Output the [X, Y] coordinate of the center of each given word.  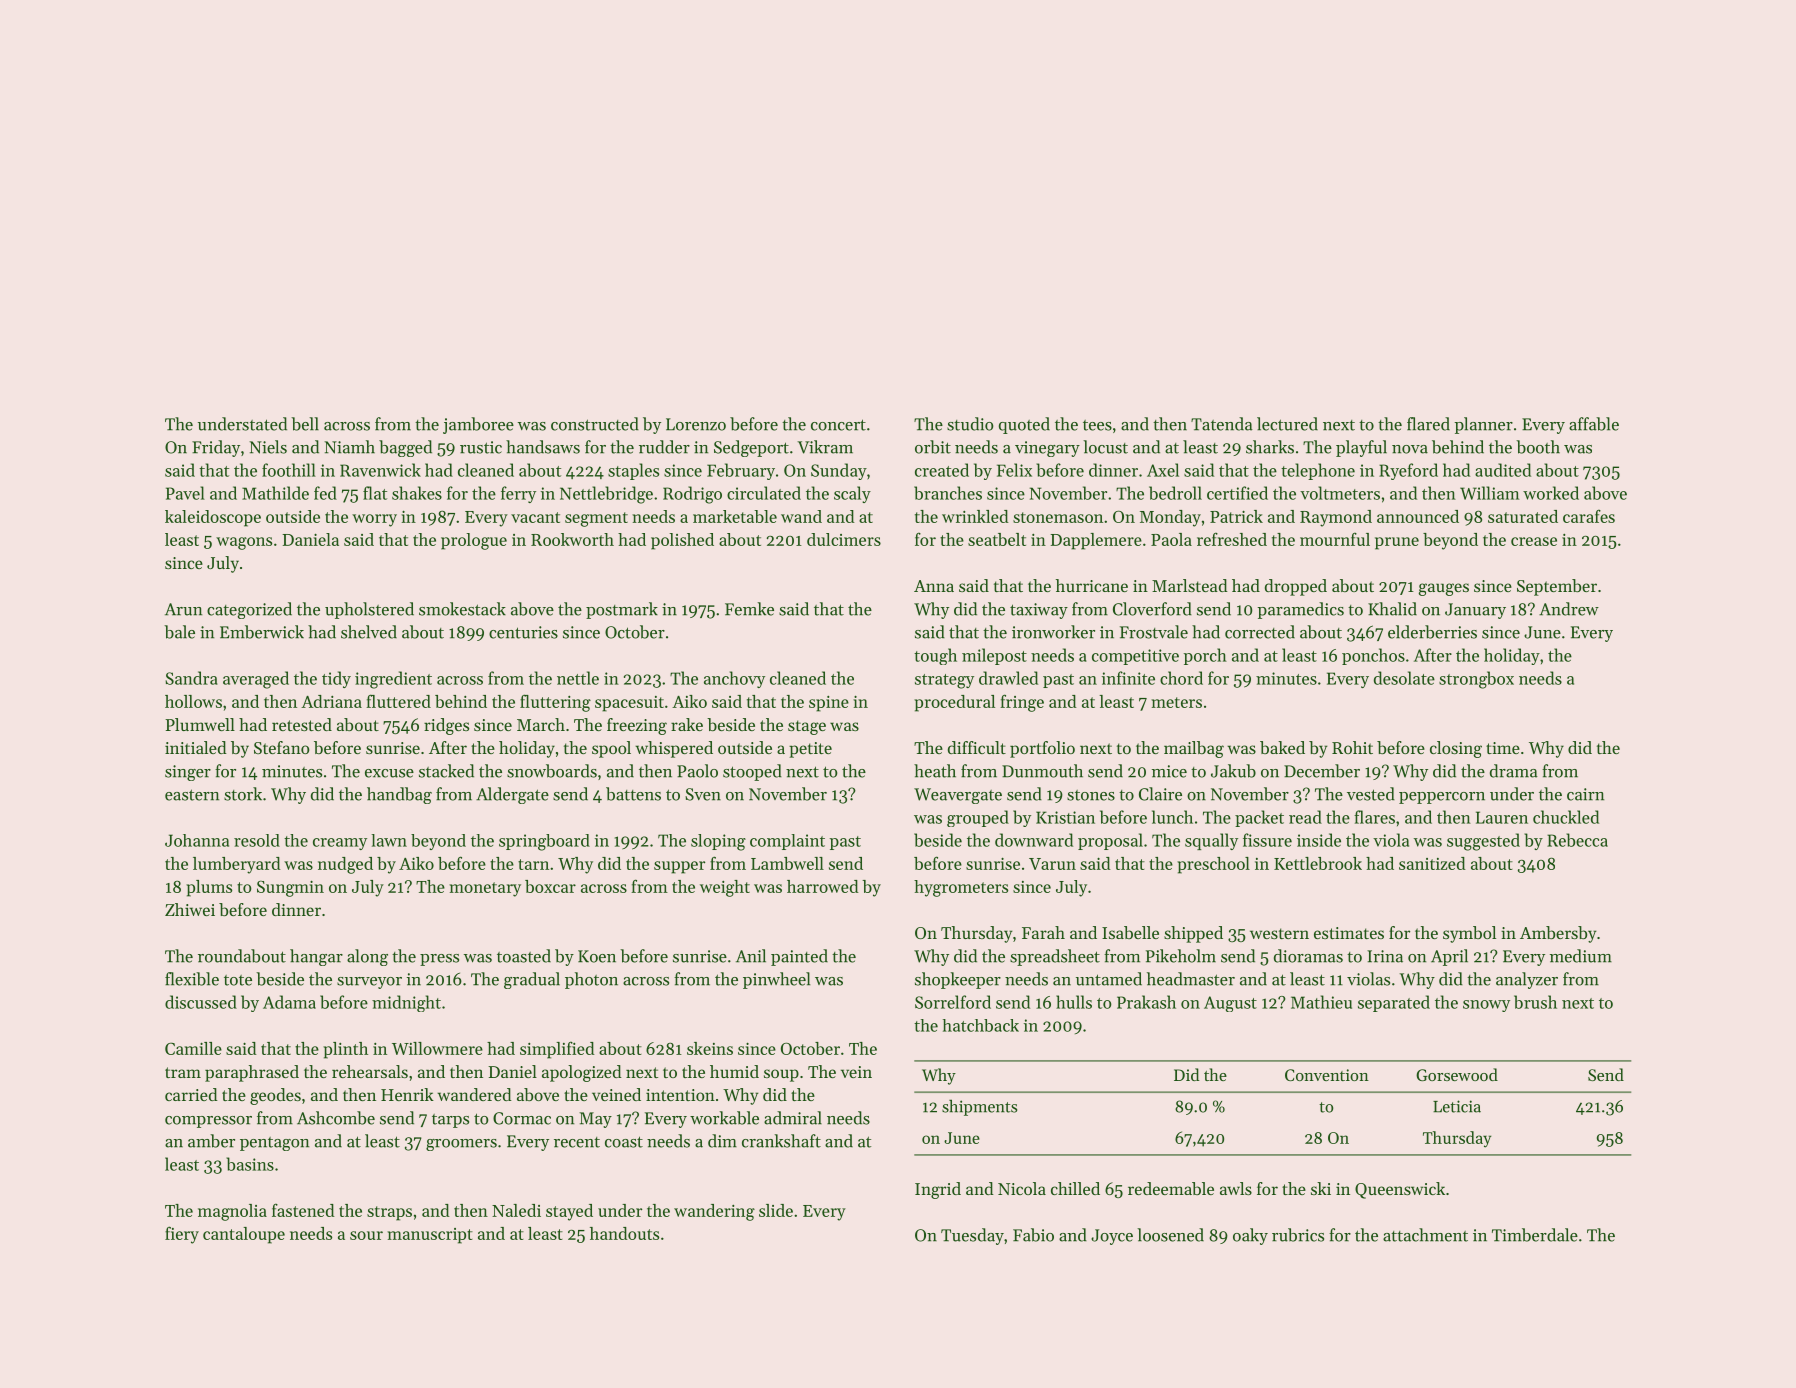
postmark [622, 610]
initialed [196, 747]
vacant [535, 517]
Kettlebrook [1318, 863]
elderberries [1432, 632]
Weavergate [958, 796]
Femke [749, 609]
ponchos [1373, 656]
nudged [345, 865]
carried [191, 1094]
